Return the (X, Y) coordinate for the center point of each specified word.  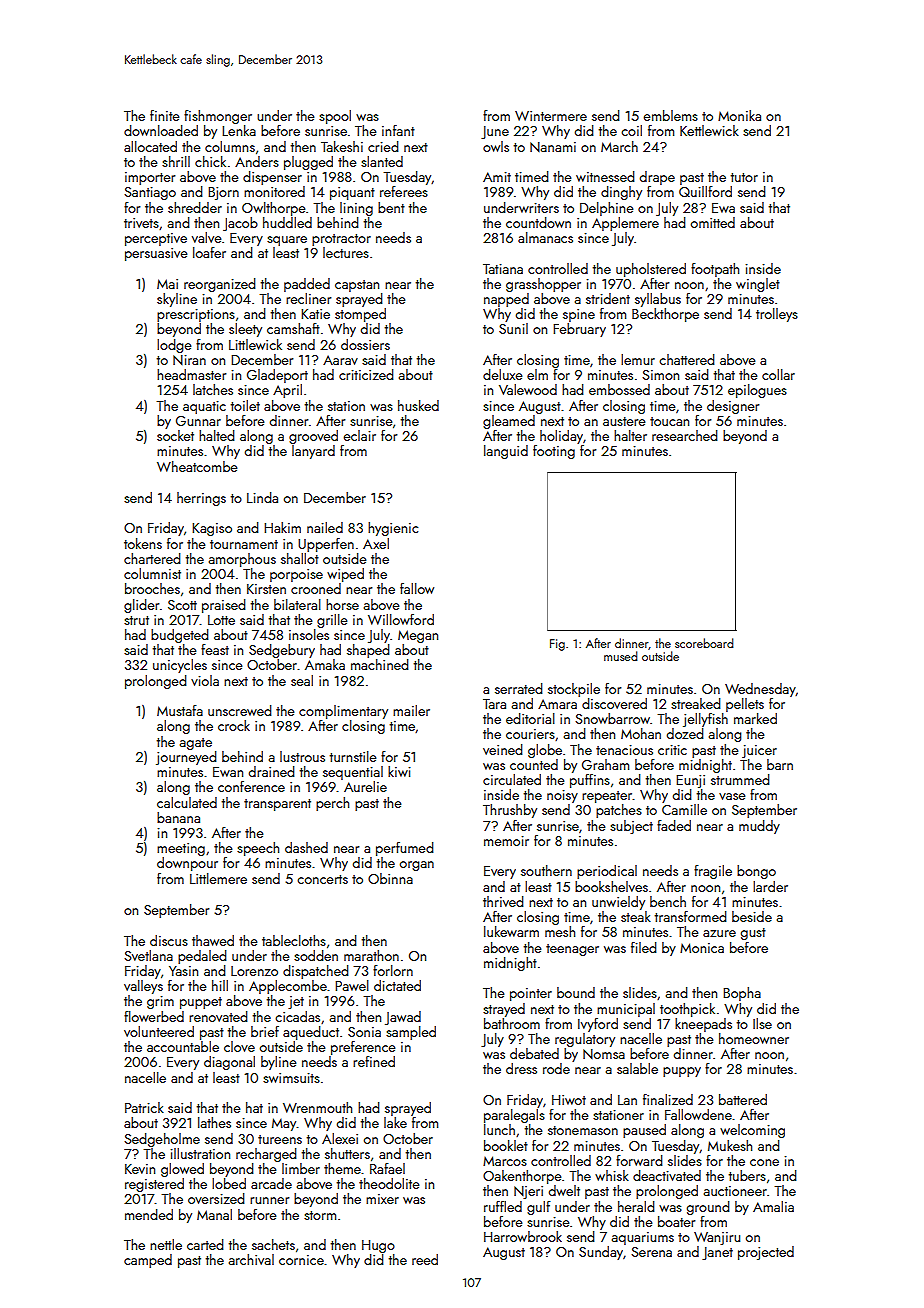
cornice (301, 1260)
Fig (557, 645)
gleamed (509, 422)
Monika (739, 115)
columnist (152, 573)
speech (258, 849)
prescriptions (196, 315)
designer (733, 407)
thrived (503, 901)
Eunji (690, 781)
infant (398, 130)
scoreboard (704, 643)
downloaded (161, 130)
